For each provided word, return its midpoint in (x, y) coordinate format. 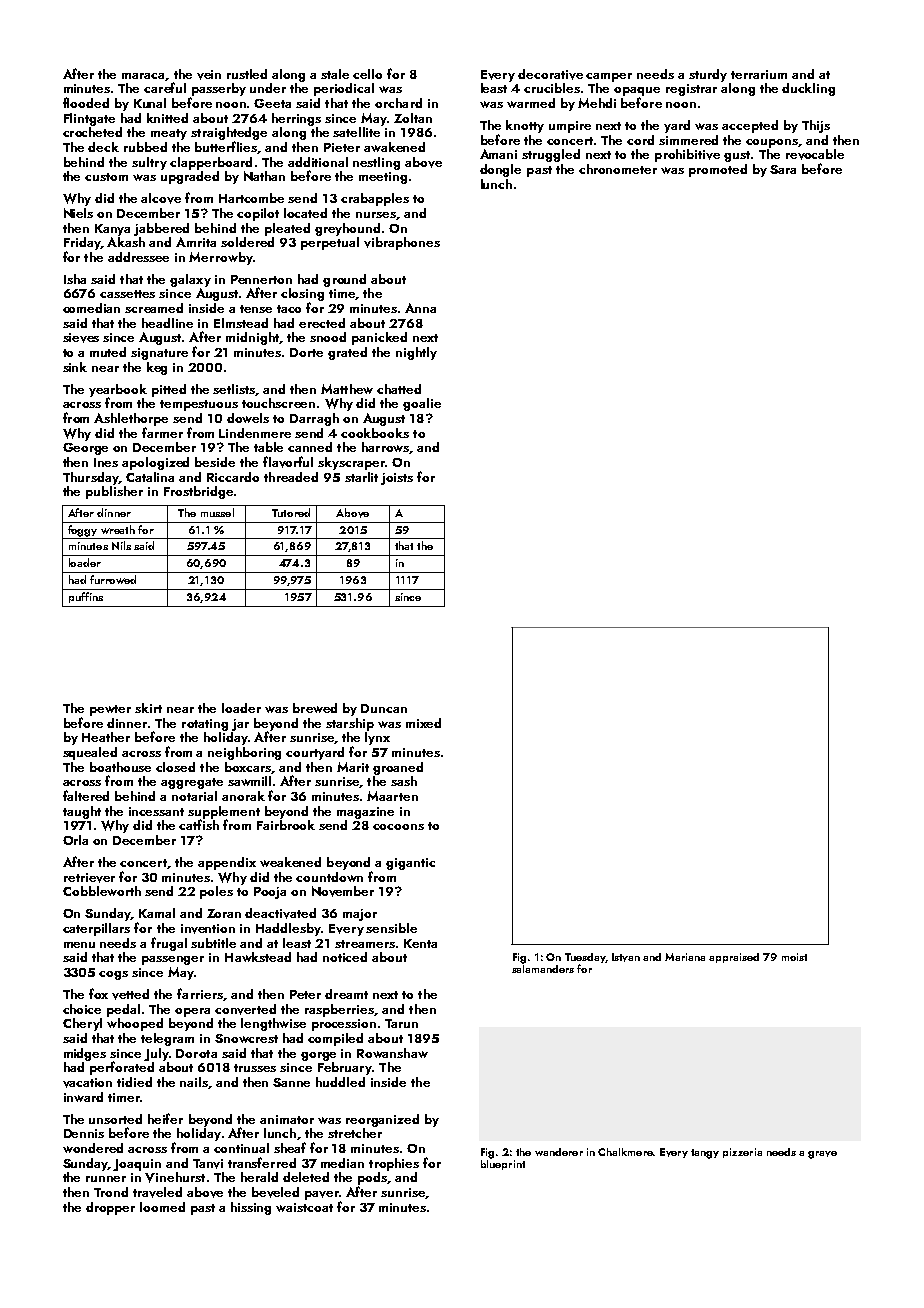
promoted (718, 170)
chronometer (618, 169)
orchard (398, 103)
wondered (93, 1148)
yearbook (118, 390)
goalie (422, 404)
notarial (194, 796)
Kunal (150, 103)
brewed (315, 708)
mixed (423, 723)
